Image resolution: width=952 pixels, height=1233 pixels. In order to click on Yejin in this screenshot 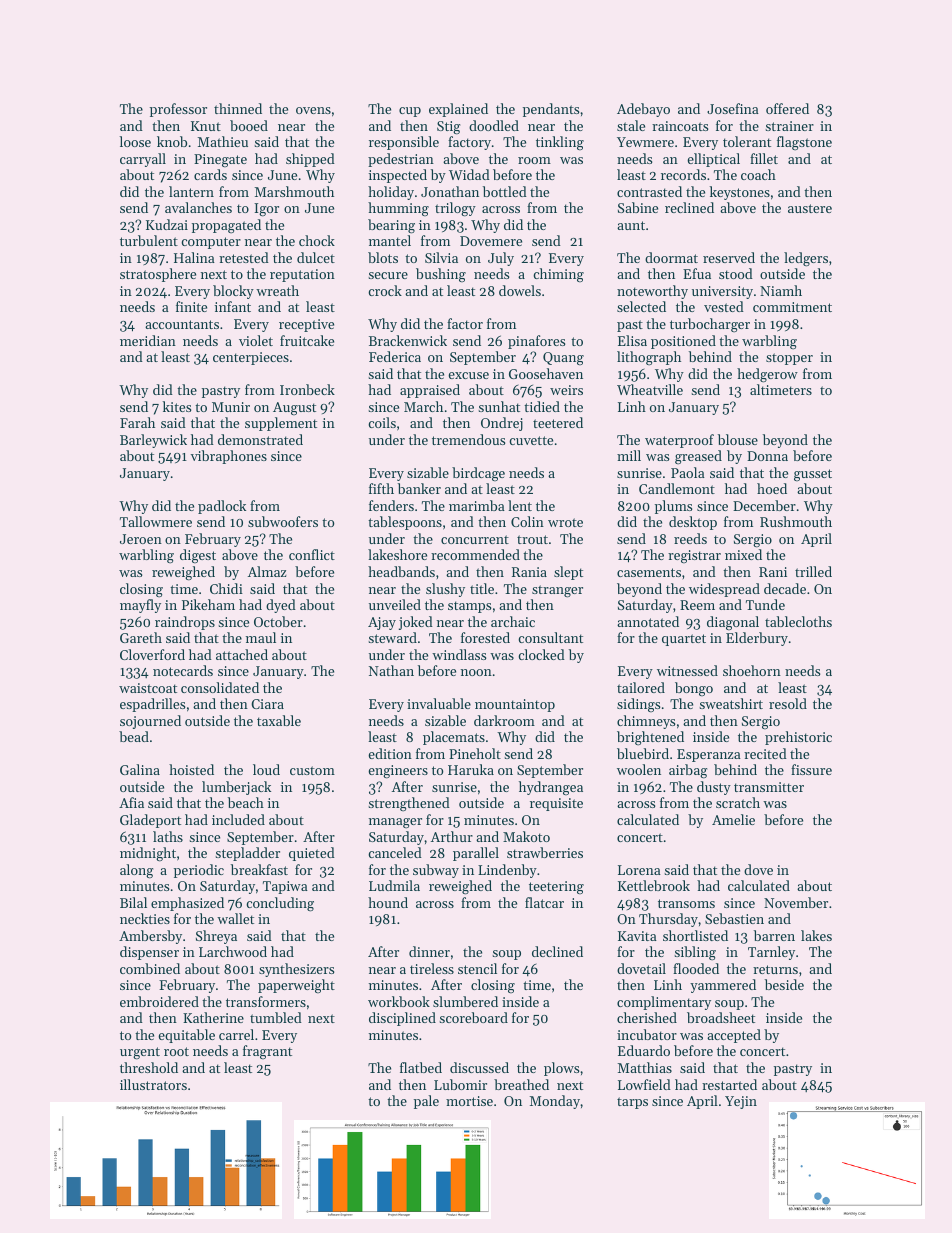, I will do `click(741, 1102)`.
